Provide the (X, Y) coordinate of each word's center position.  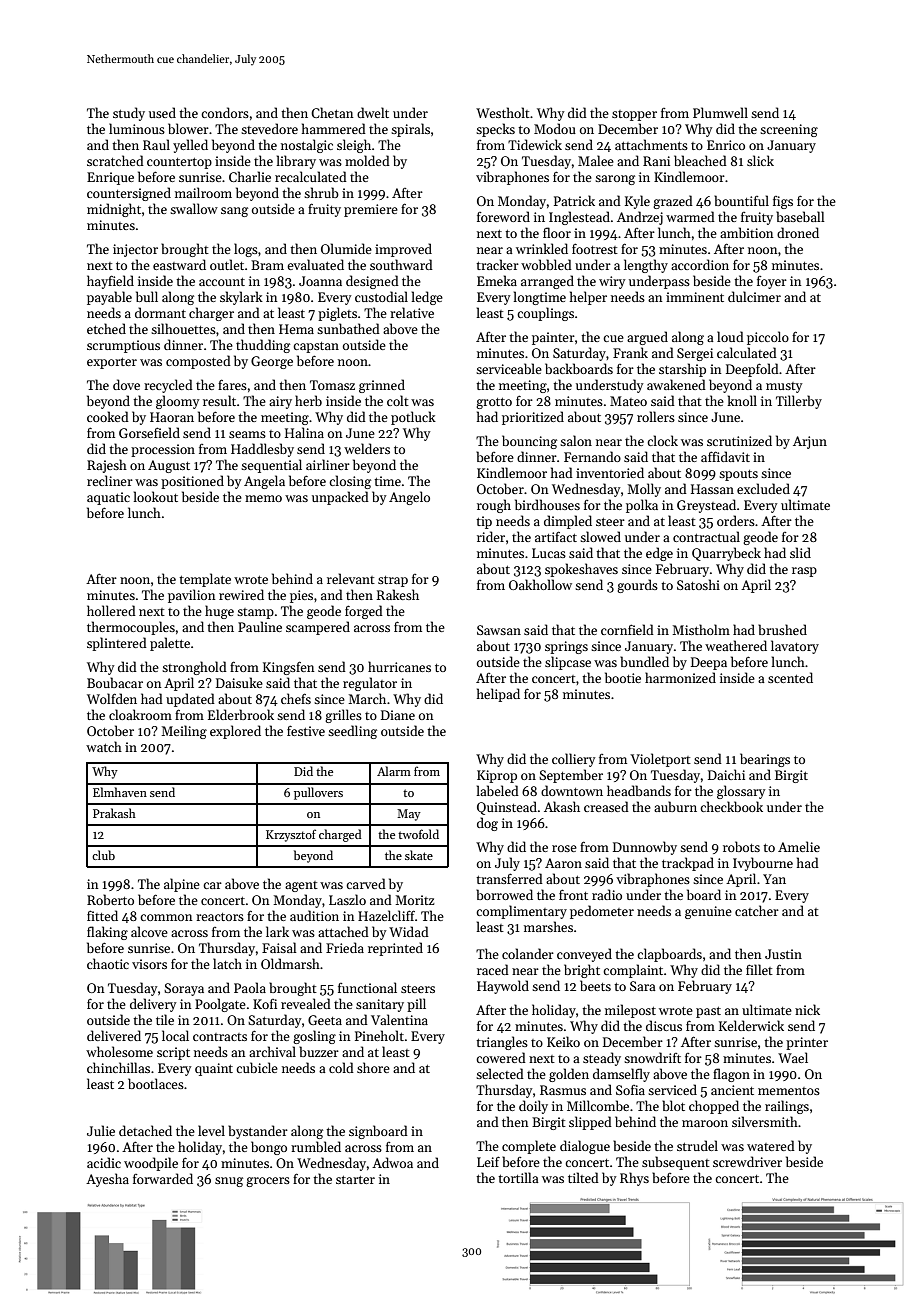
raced (493, 969)
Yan (774, 879)
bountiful (741, 200)
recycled (168, 386)
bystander (258, 1132)
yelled (190, 146)
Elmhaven (120, 792)
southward (401, 264)
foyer (772, 282)
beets (595, 985)
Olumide (346, 248)
